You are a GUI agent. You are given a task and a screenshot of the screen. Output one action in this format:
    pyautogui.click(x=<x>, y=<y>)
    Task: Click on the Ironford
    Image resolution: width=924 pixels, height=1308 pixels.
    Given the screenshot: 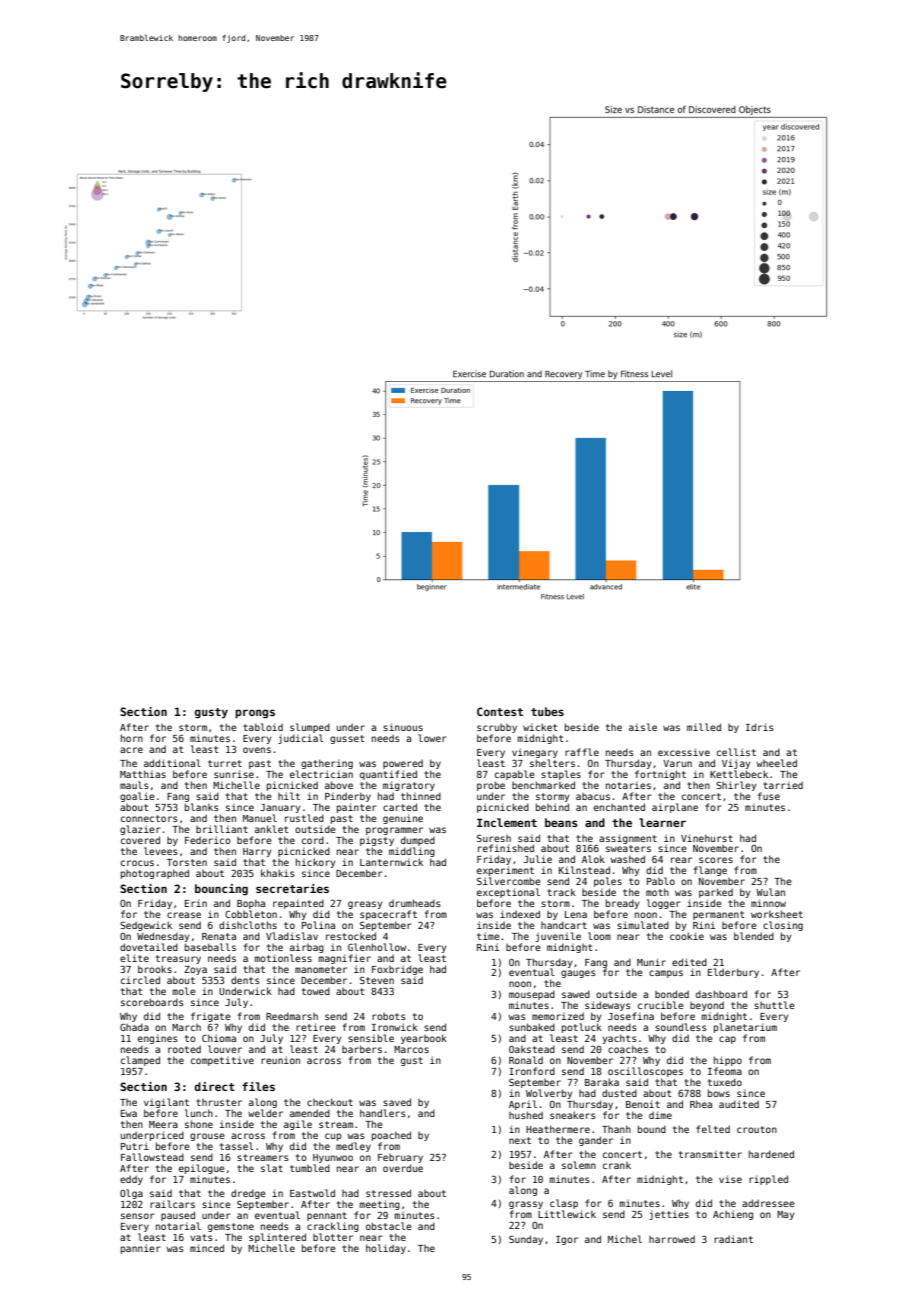 What is the action you would take?
    pyautogui.click(x=532, y=1071)
